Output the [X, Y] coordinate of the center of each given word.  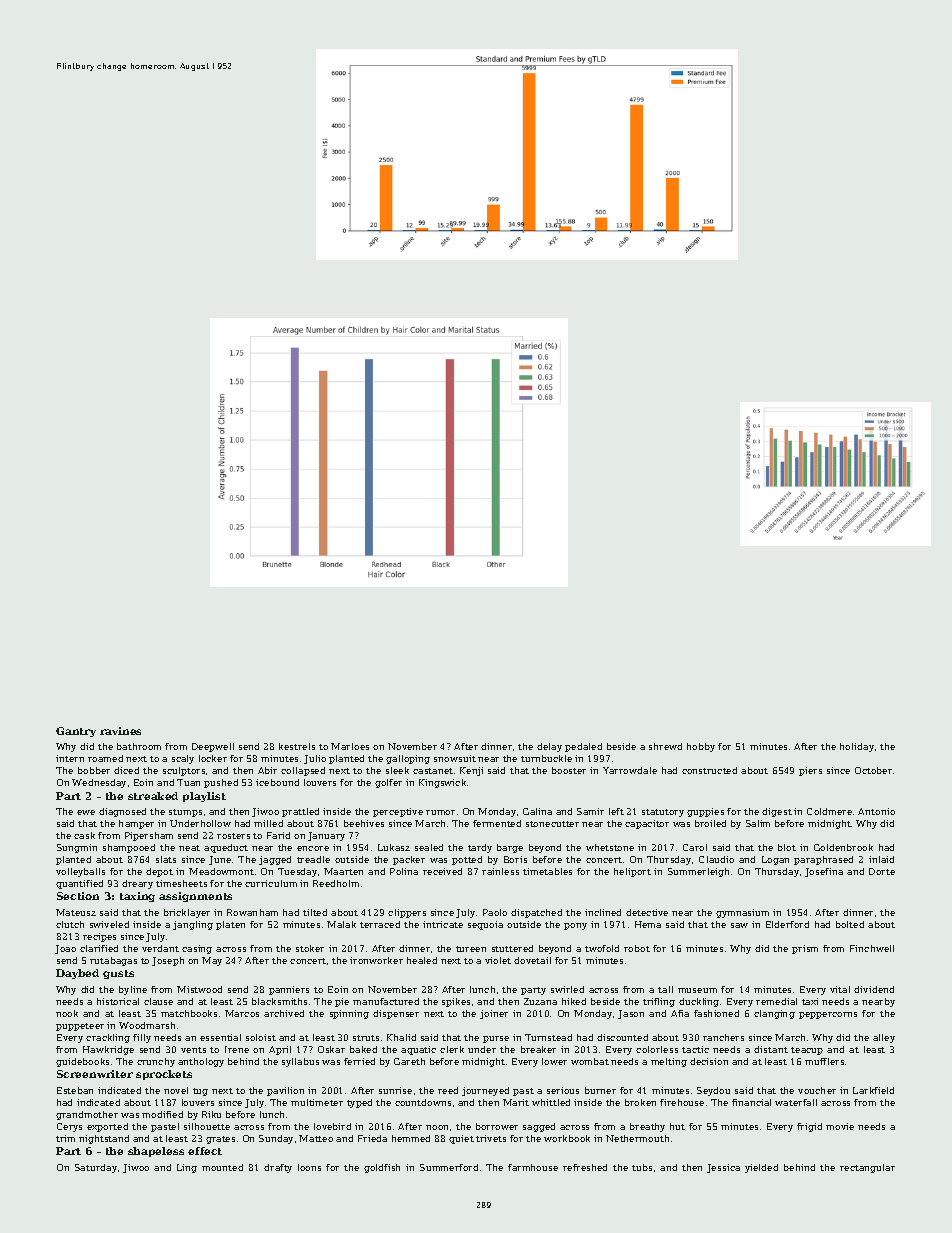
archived [284, 1013]
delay [549, 747]
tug [200, 1092]
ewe [86, 812]
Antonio [876, 811]
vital [840, 989]
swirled [567, 989]
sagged [539, 1127]
